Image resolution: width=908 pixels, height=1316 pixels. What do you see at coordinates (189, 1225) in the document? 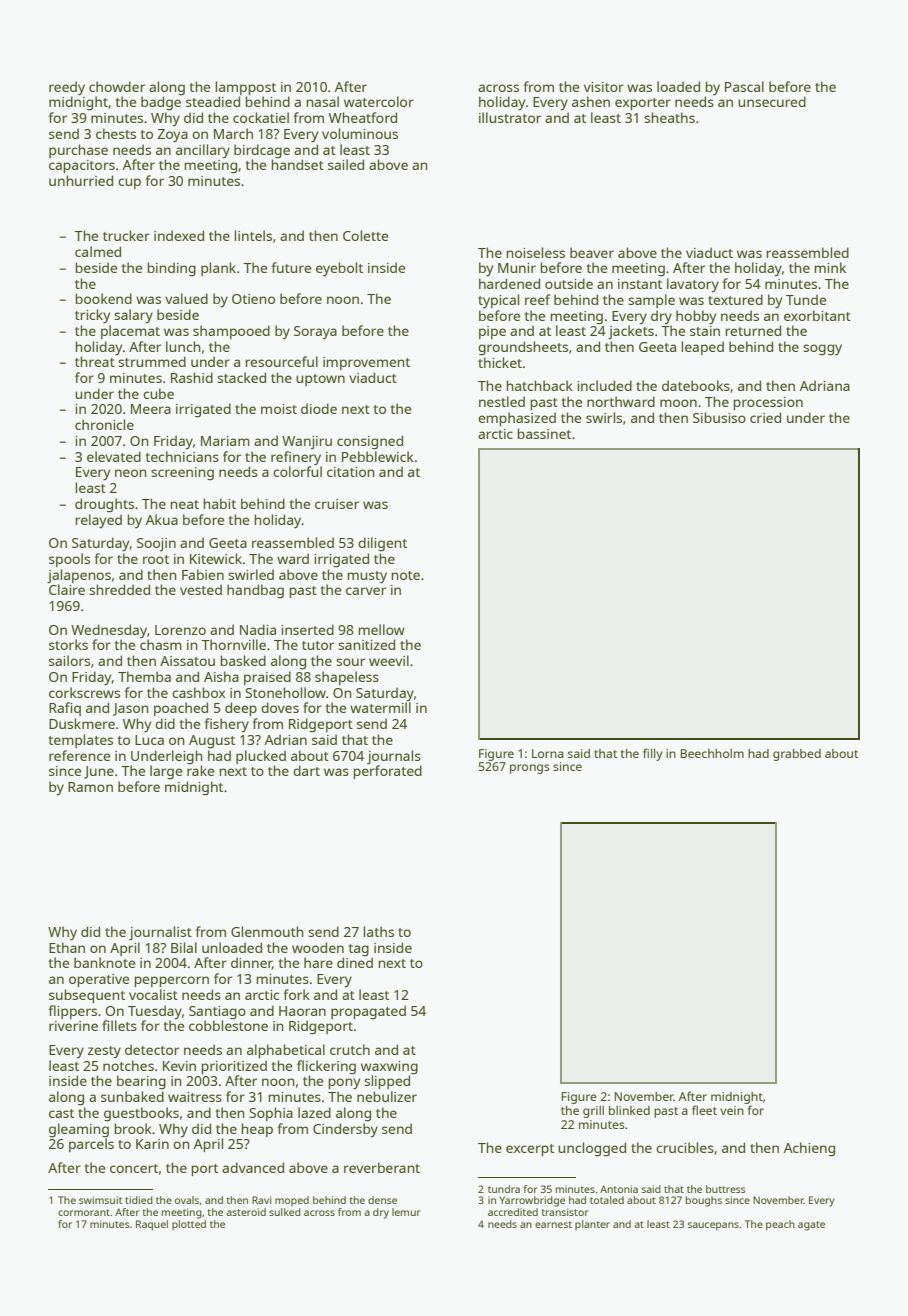
I see `plotted` at bounding box center [189, 1225].
